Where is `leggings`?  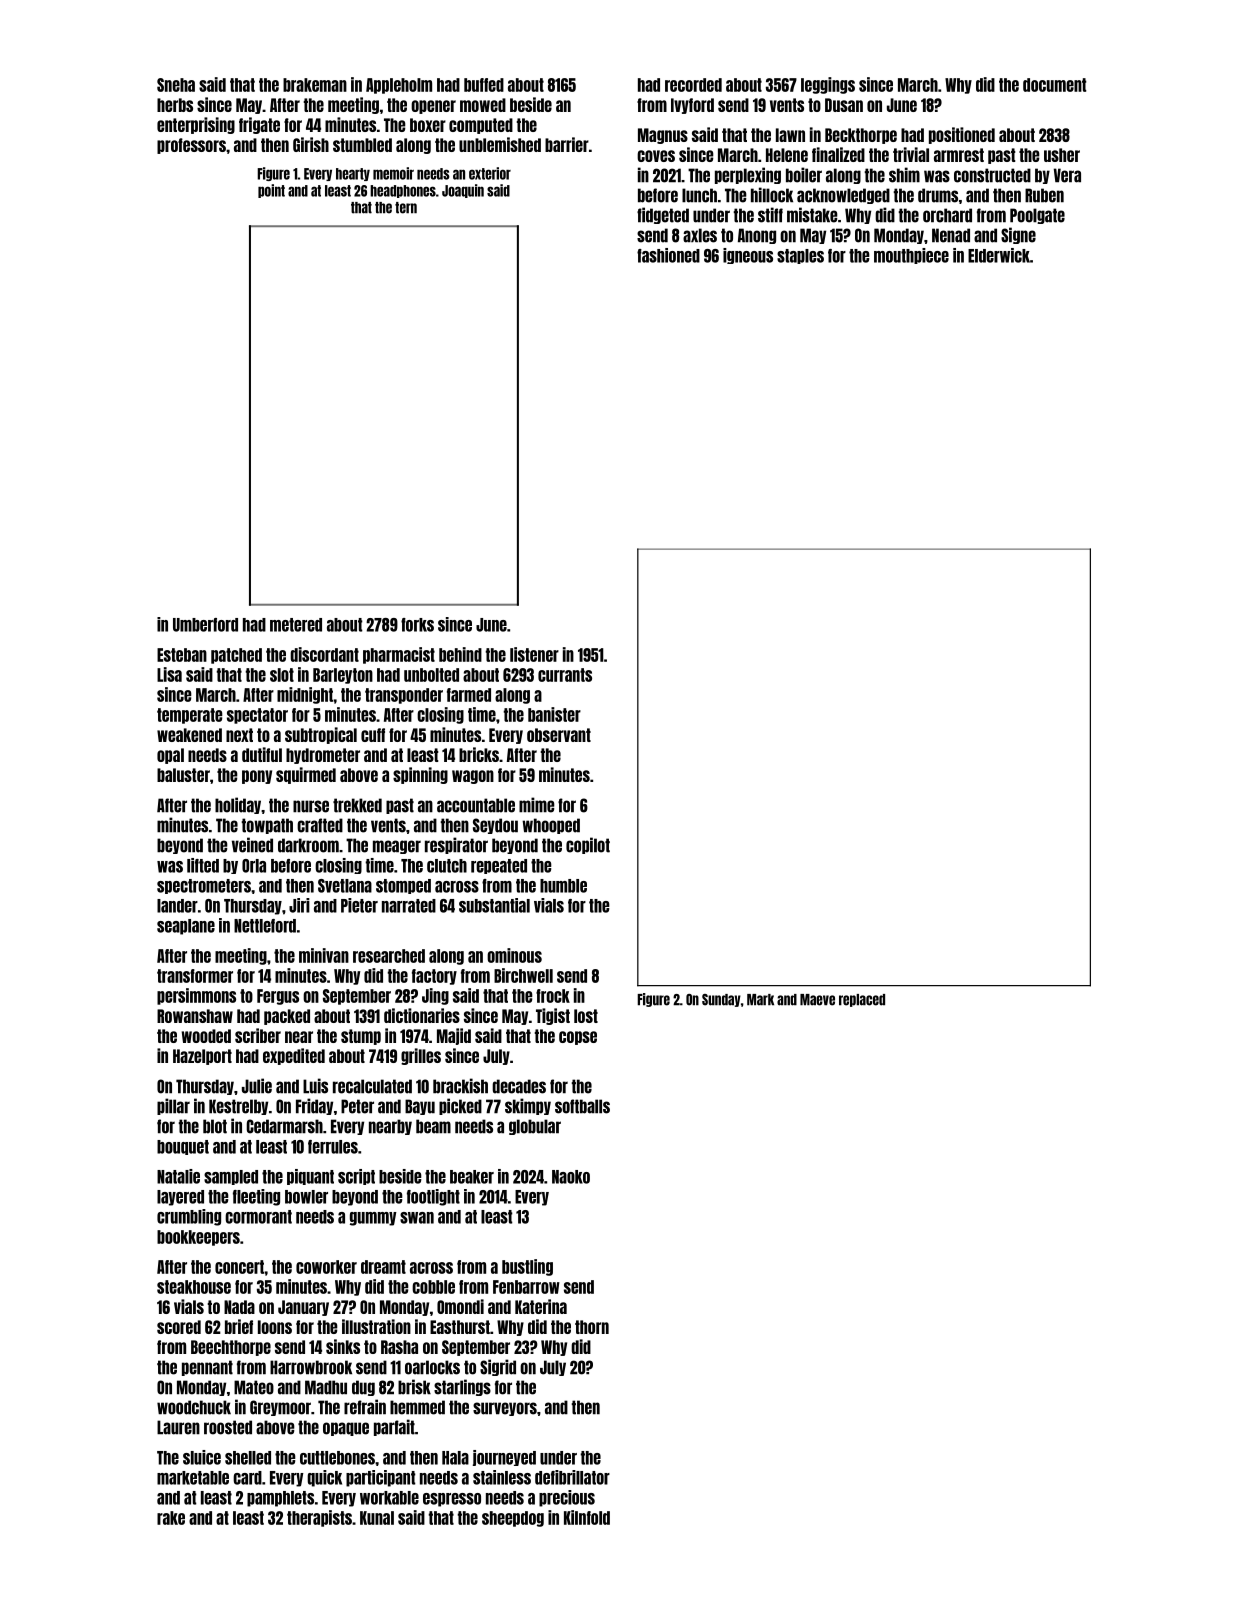
leggings is located at coordinates (828, 85).
